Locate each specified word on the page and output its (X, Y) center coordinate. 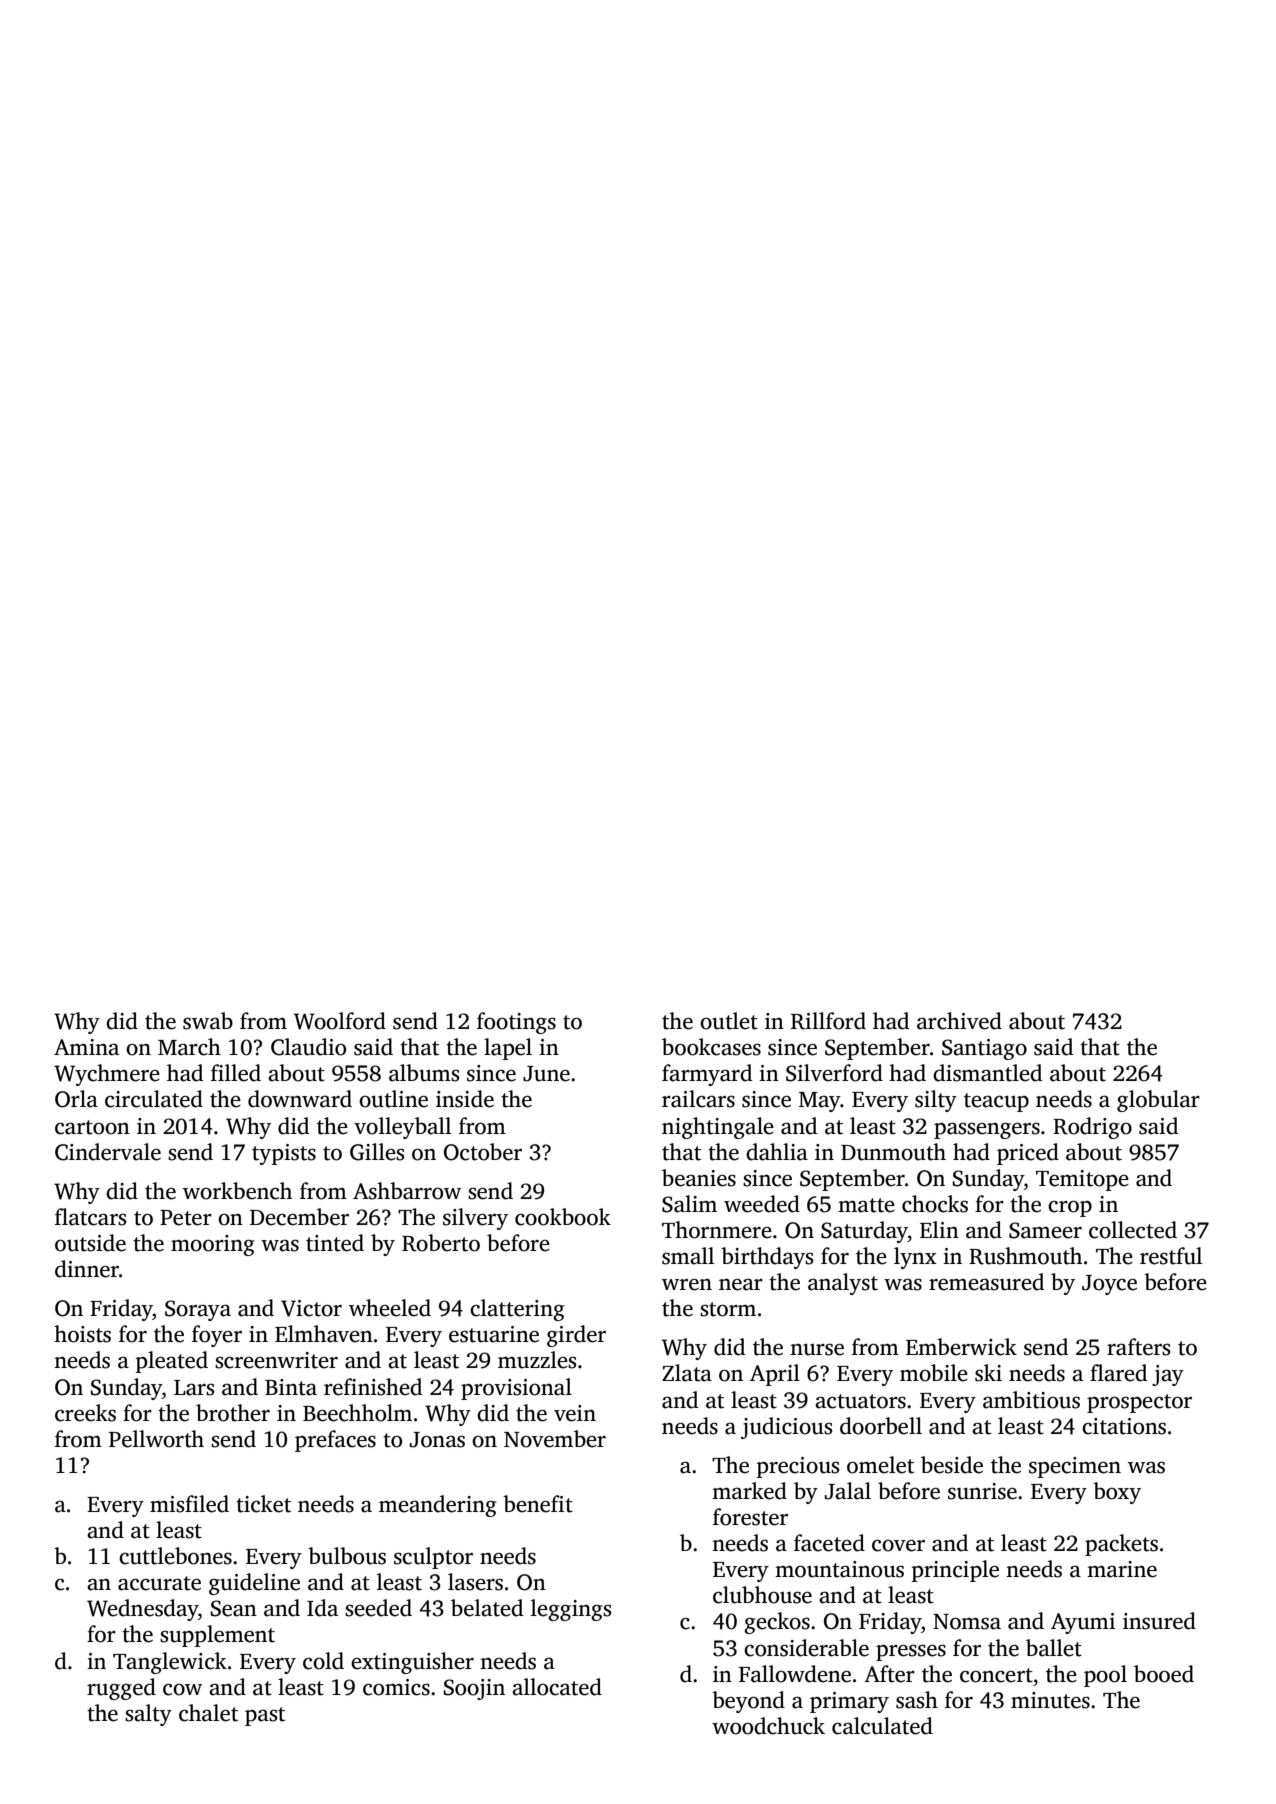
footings (516, 1023)
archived (959, 1021)
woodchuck (768, 1726)
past (265, 1716)
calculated (882, 1726)
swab (208, 1021)
